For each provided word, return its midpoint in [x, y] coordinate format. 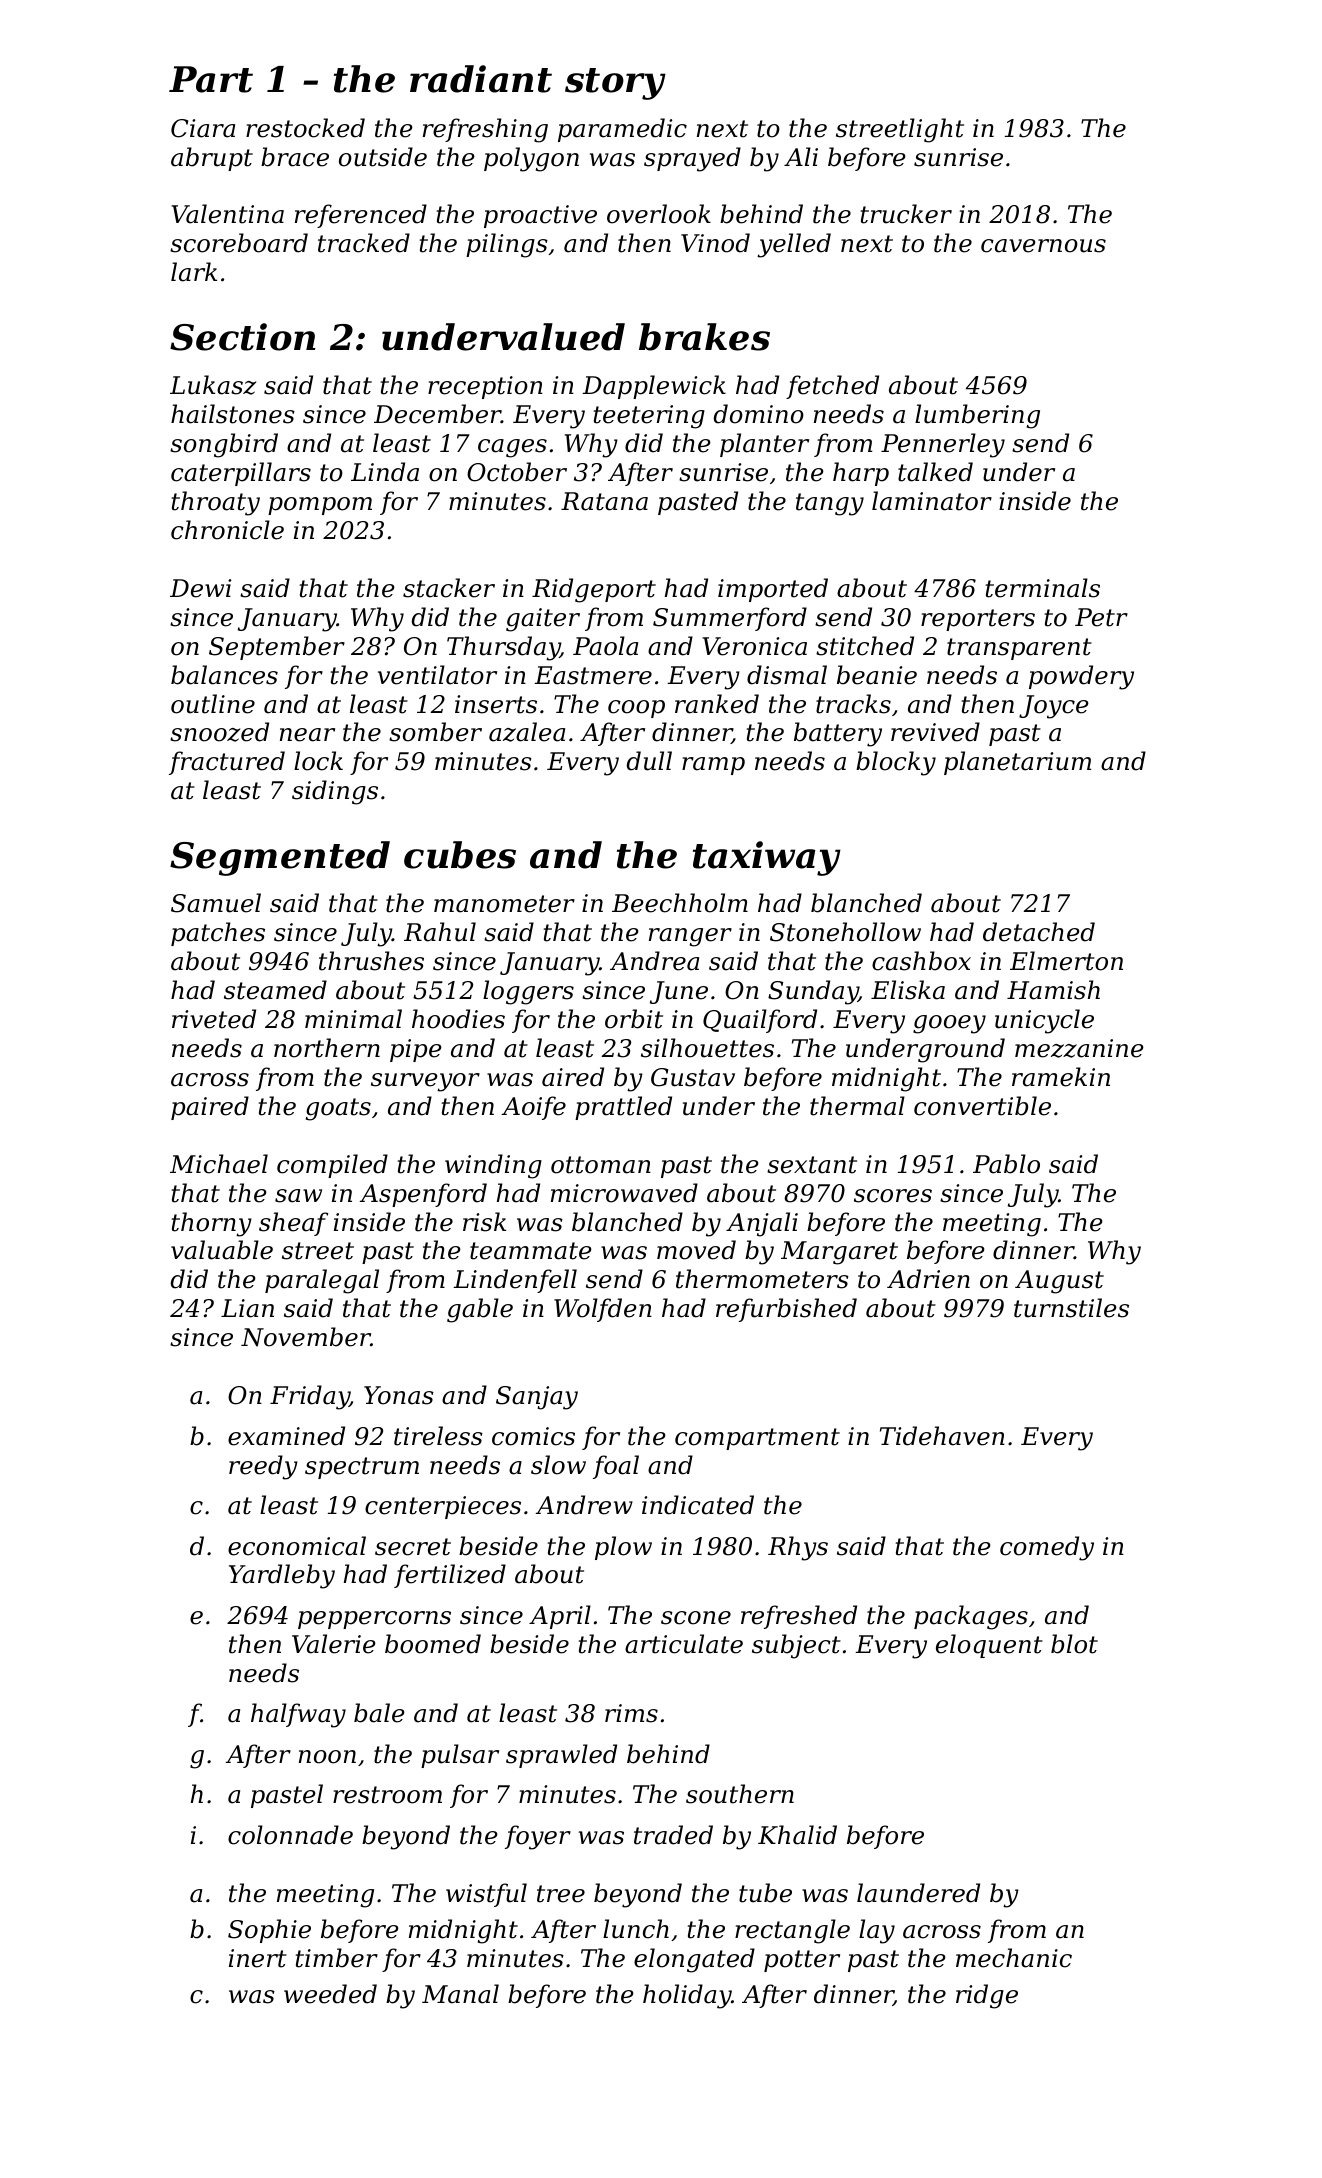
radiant [481, 79]
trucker [906, 214]
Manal [460, 1994]
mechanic [1014, 1958]
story [615, 84]
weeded [330, 1994]
